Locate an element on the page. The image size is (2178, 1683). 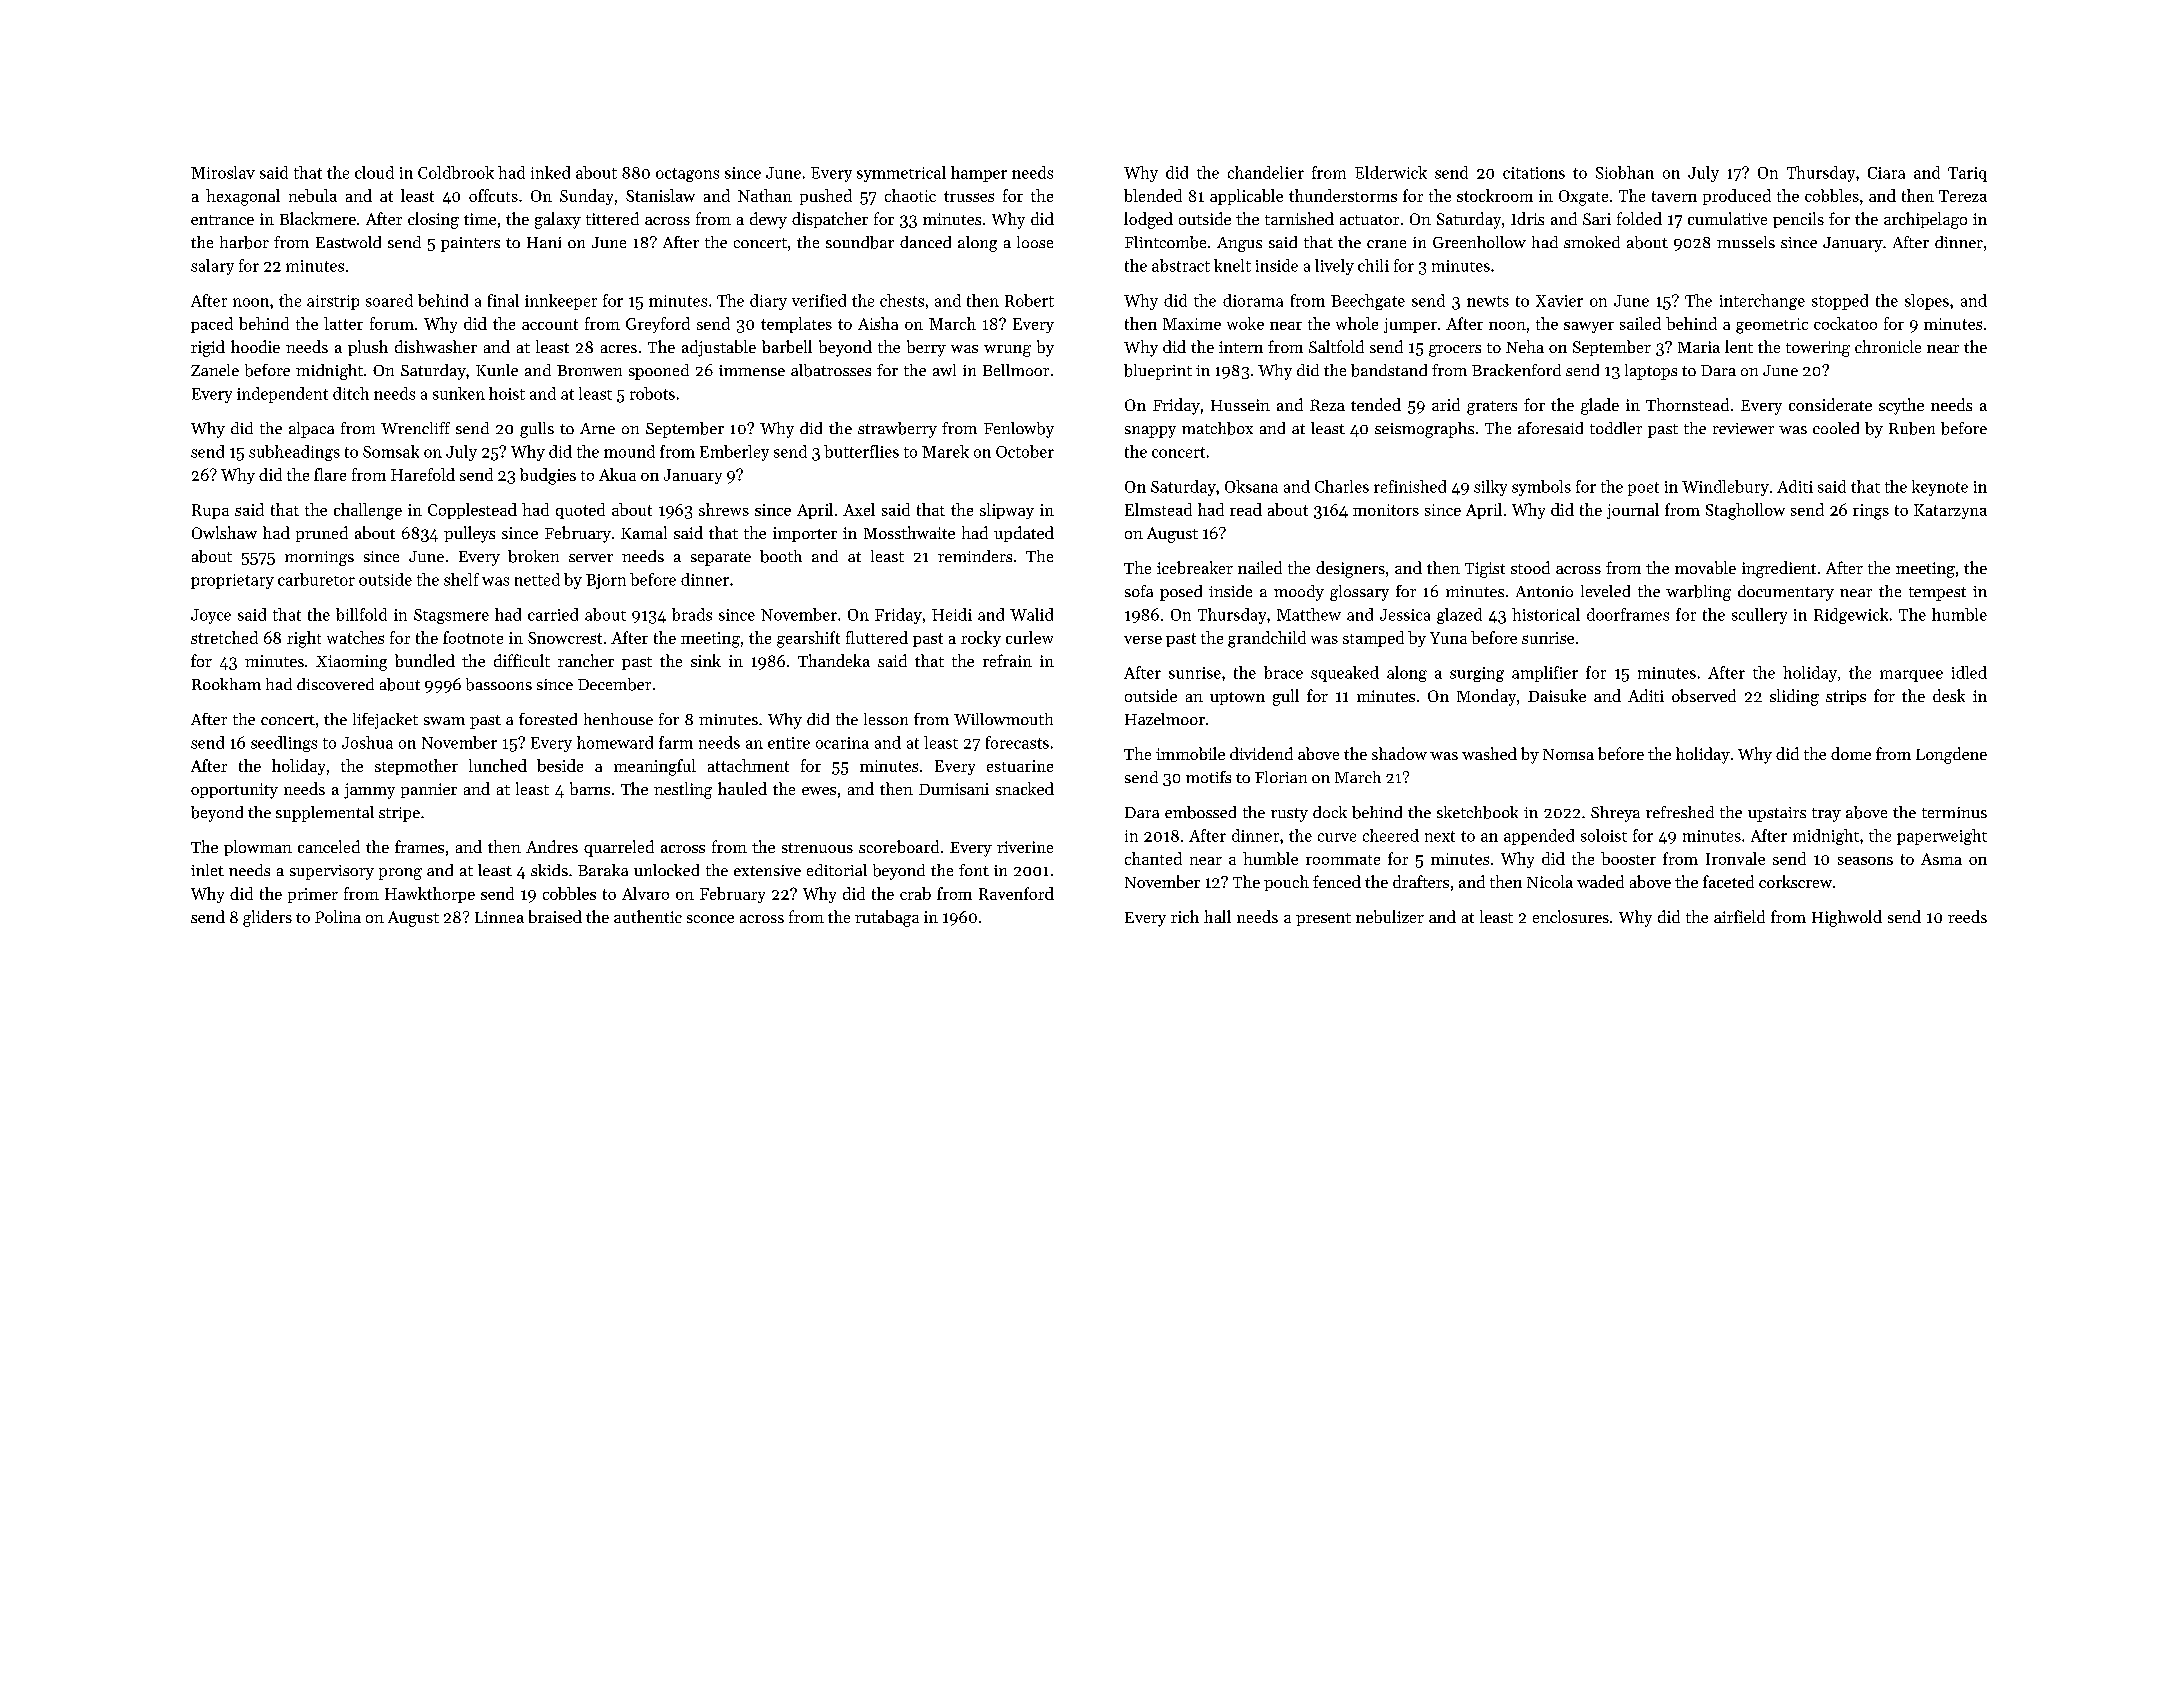
entrance is located at coordinates (222, 220).
